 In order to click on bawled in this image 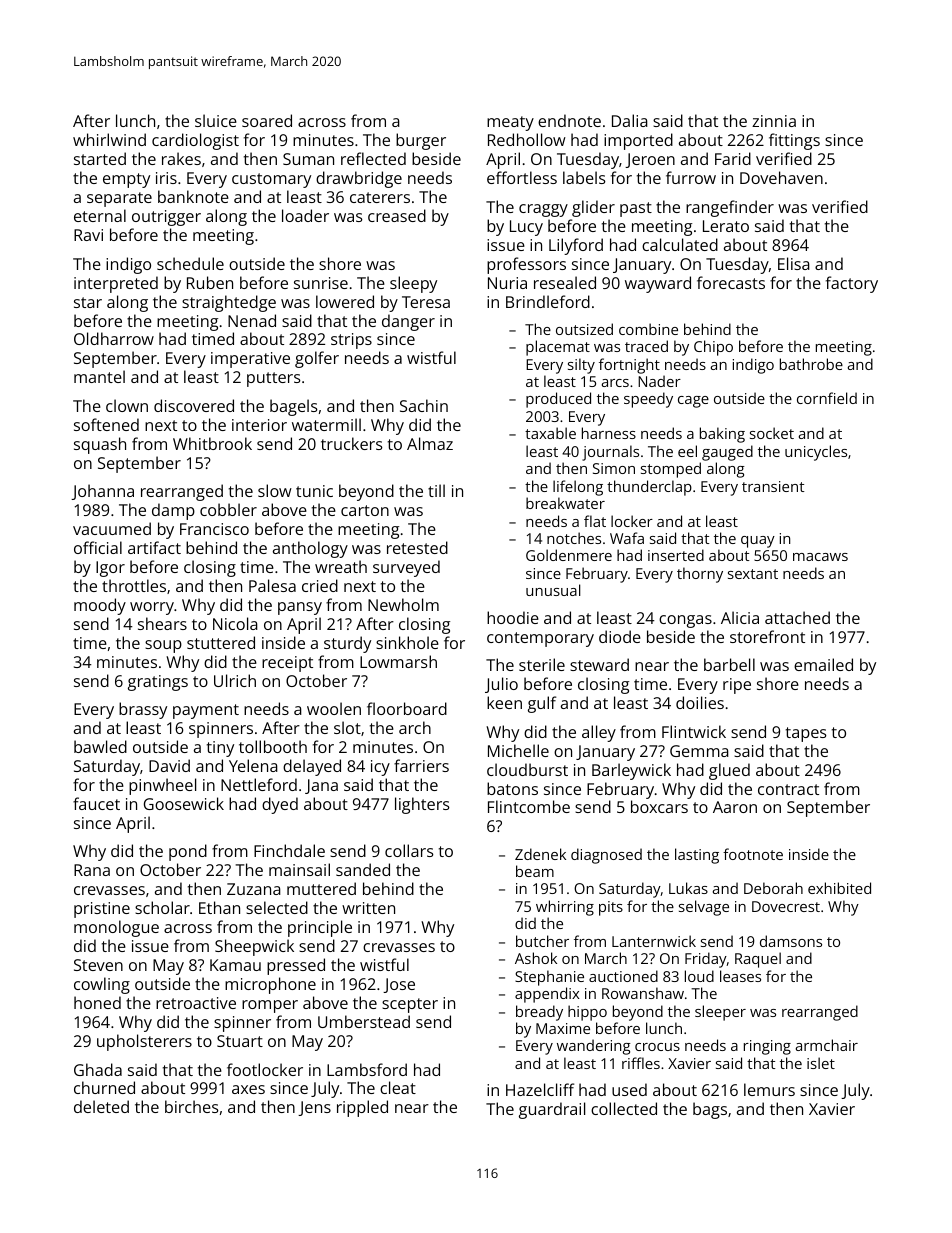, I will do `click(100, 746)`.
